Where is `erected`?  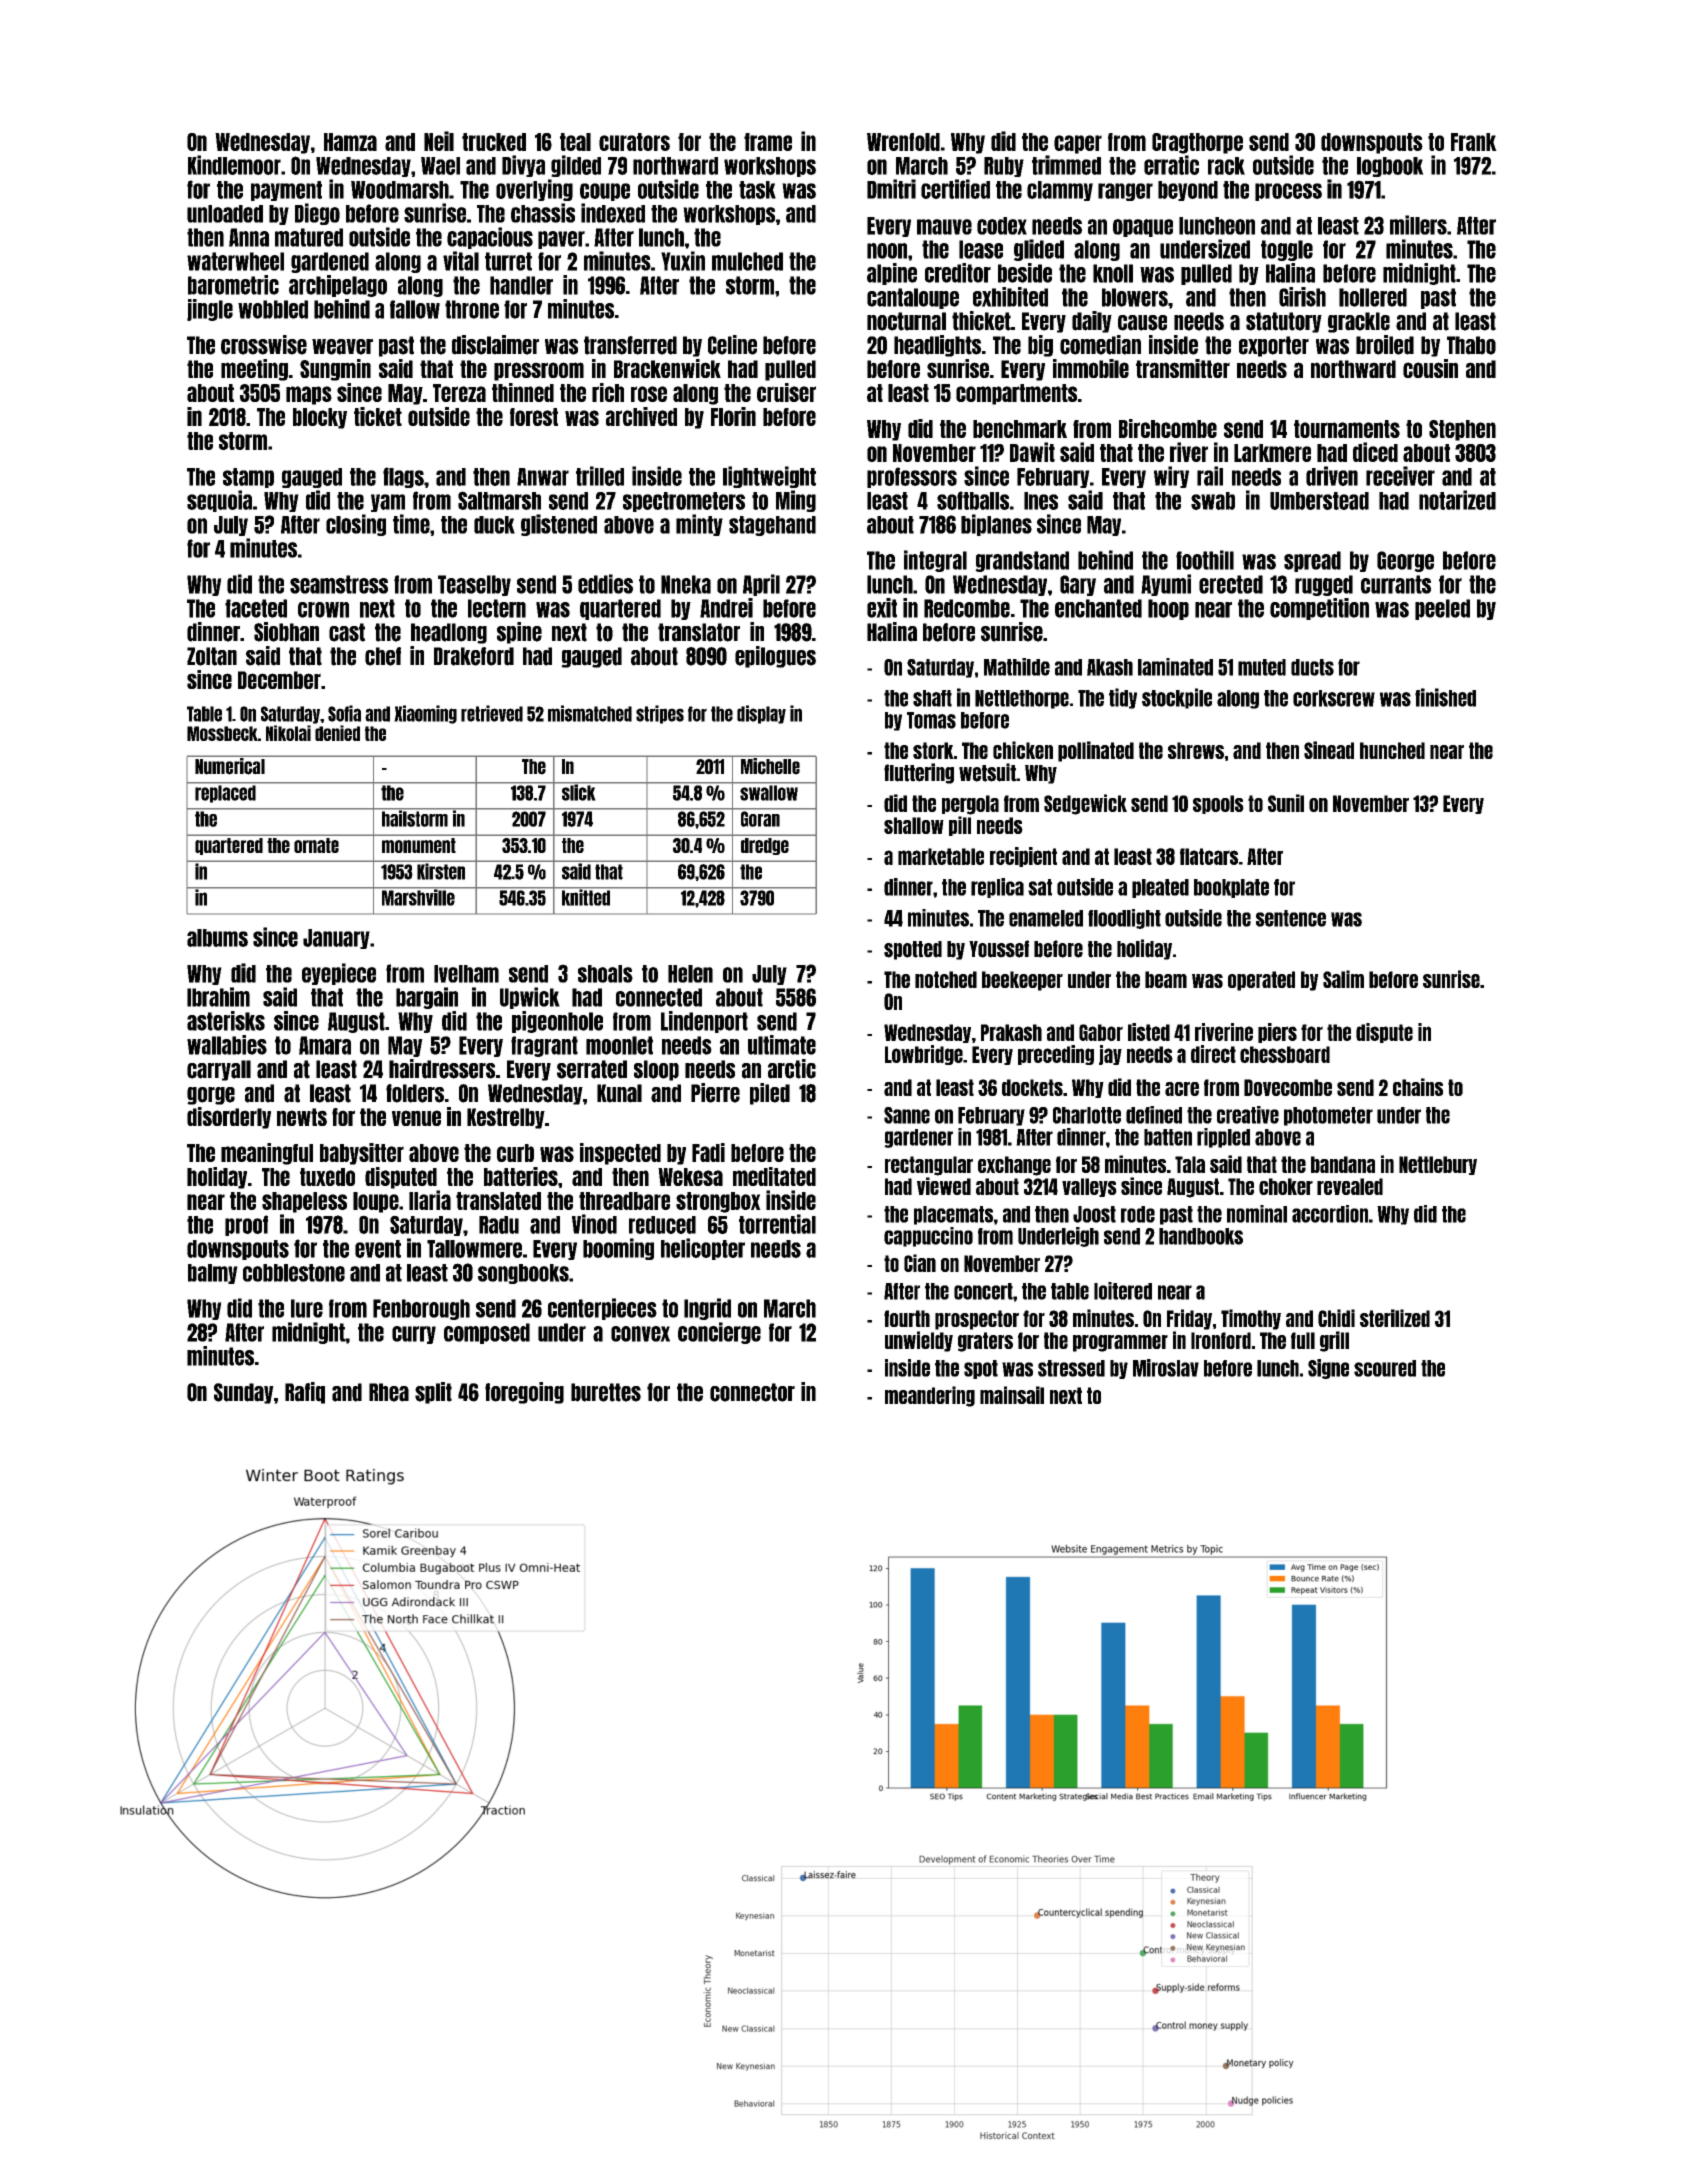 erected is located at coordinates (1231, 584).
